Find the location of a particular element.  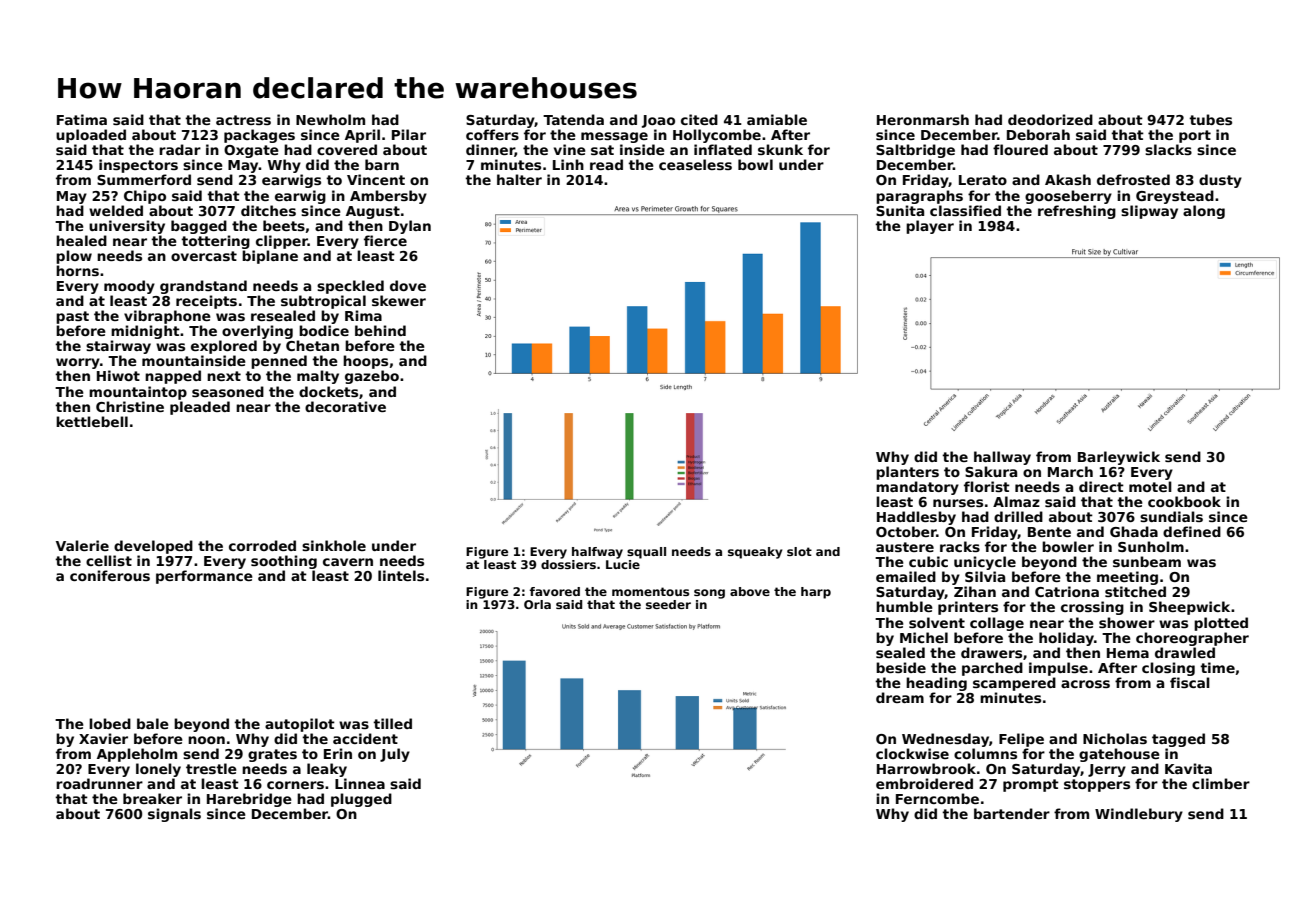

Sakura is located at coordinates (991, 471).
